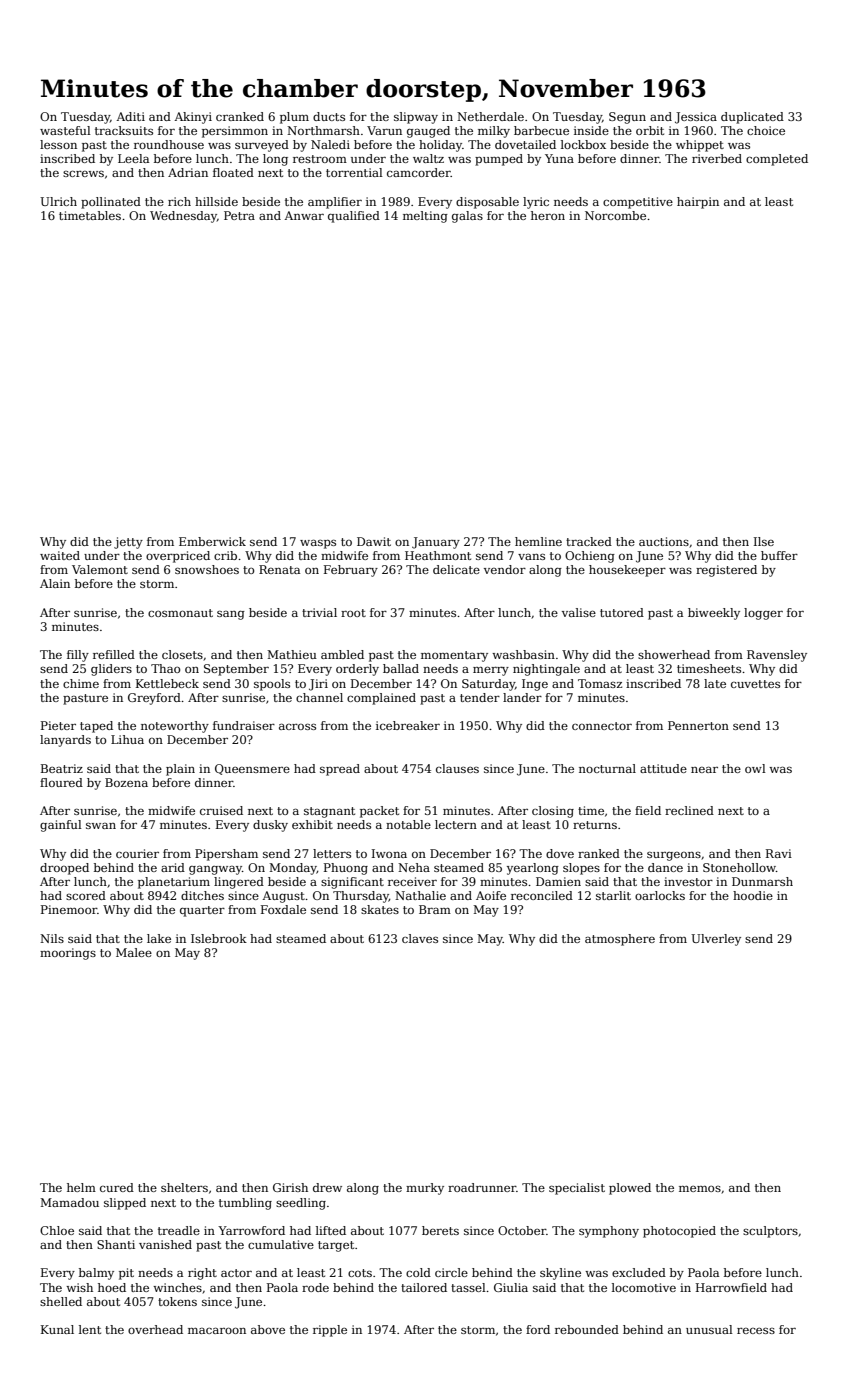 Image resolution: width=849 pixels, height=1400 pixels. I want to click on registered, so click(726, 571).
